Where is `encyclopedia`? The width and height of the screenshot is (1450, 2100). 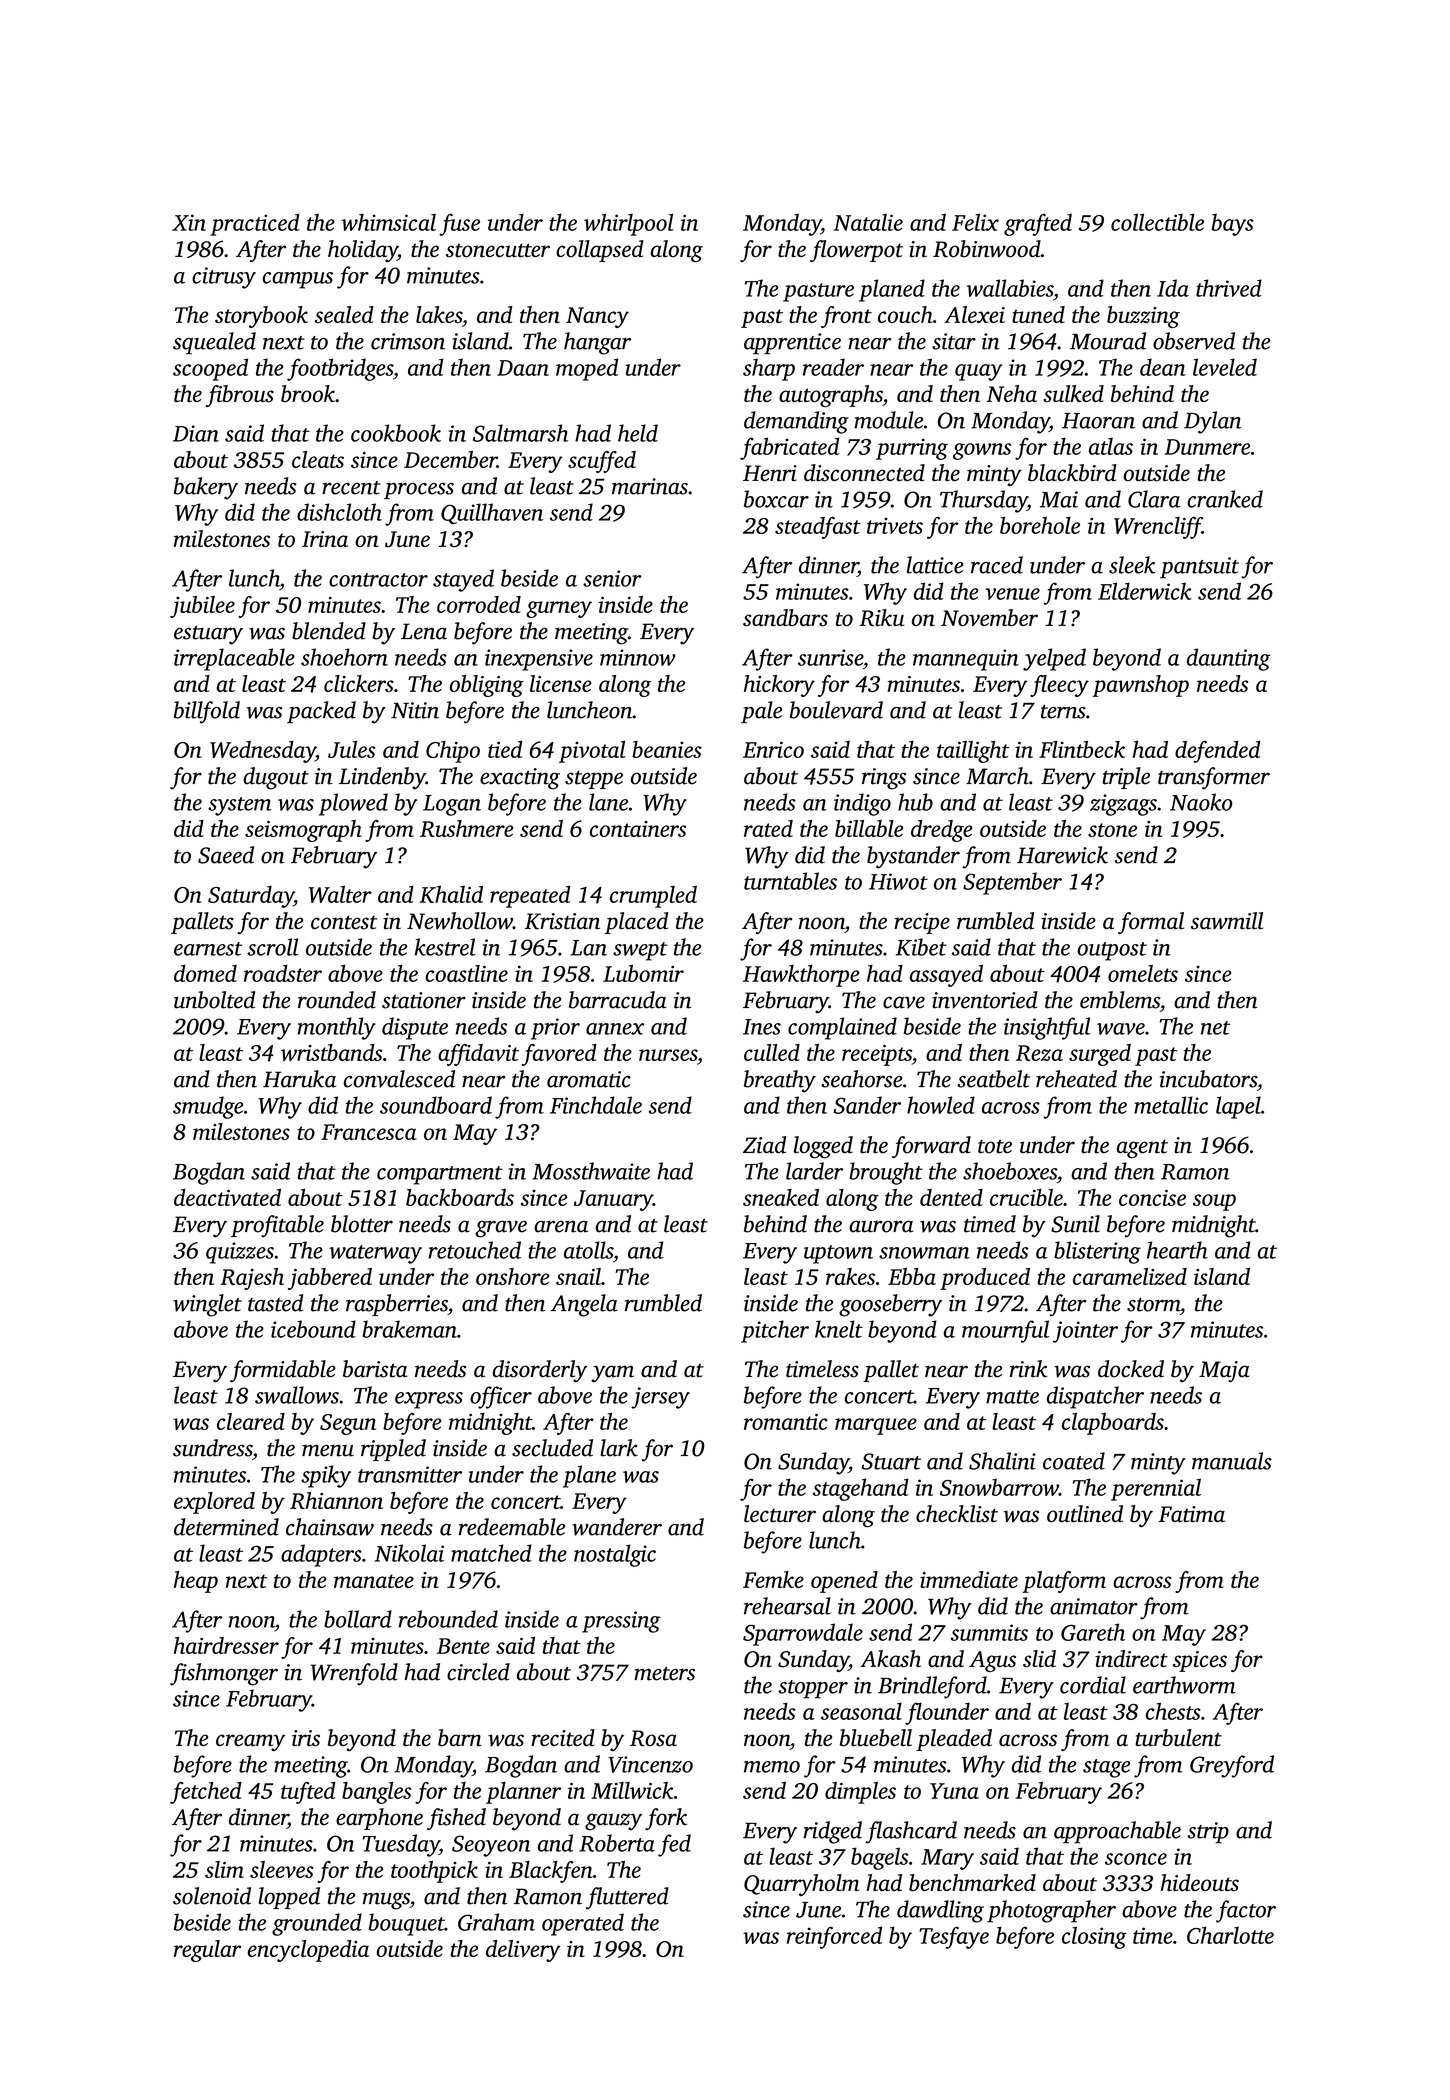 encyclopedia is located at coordinates (308, 1951).
